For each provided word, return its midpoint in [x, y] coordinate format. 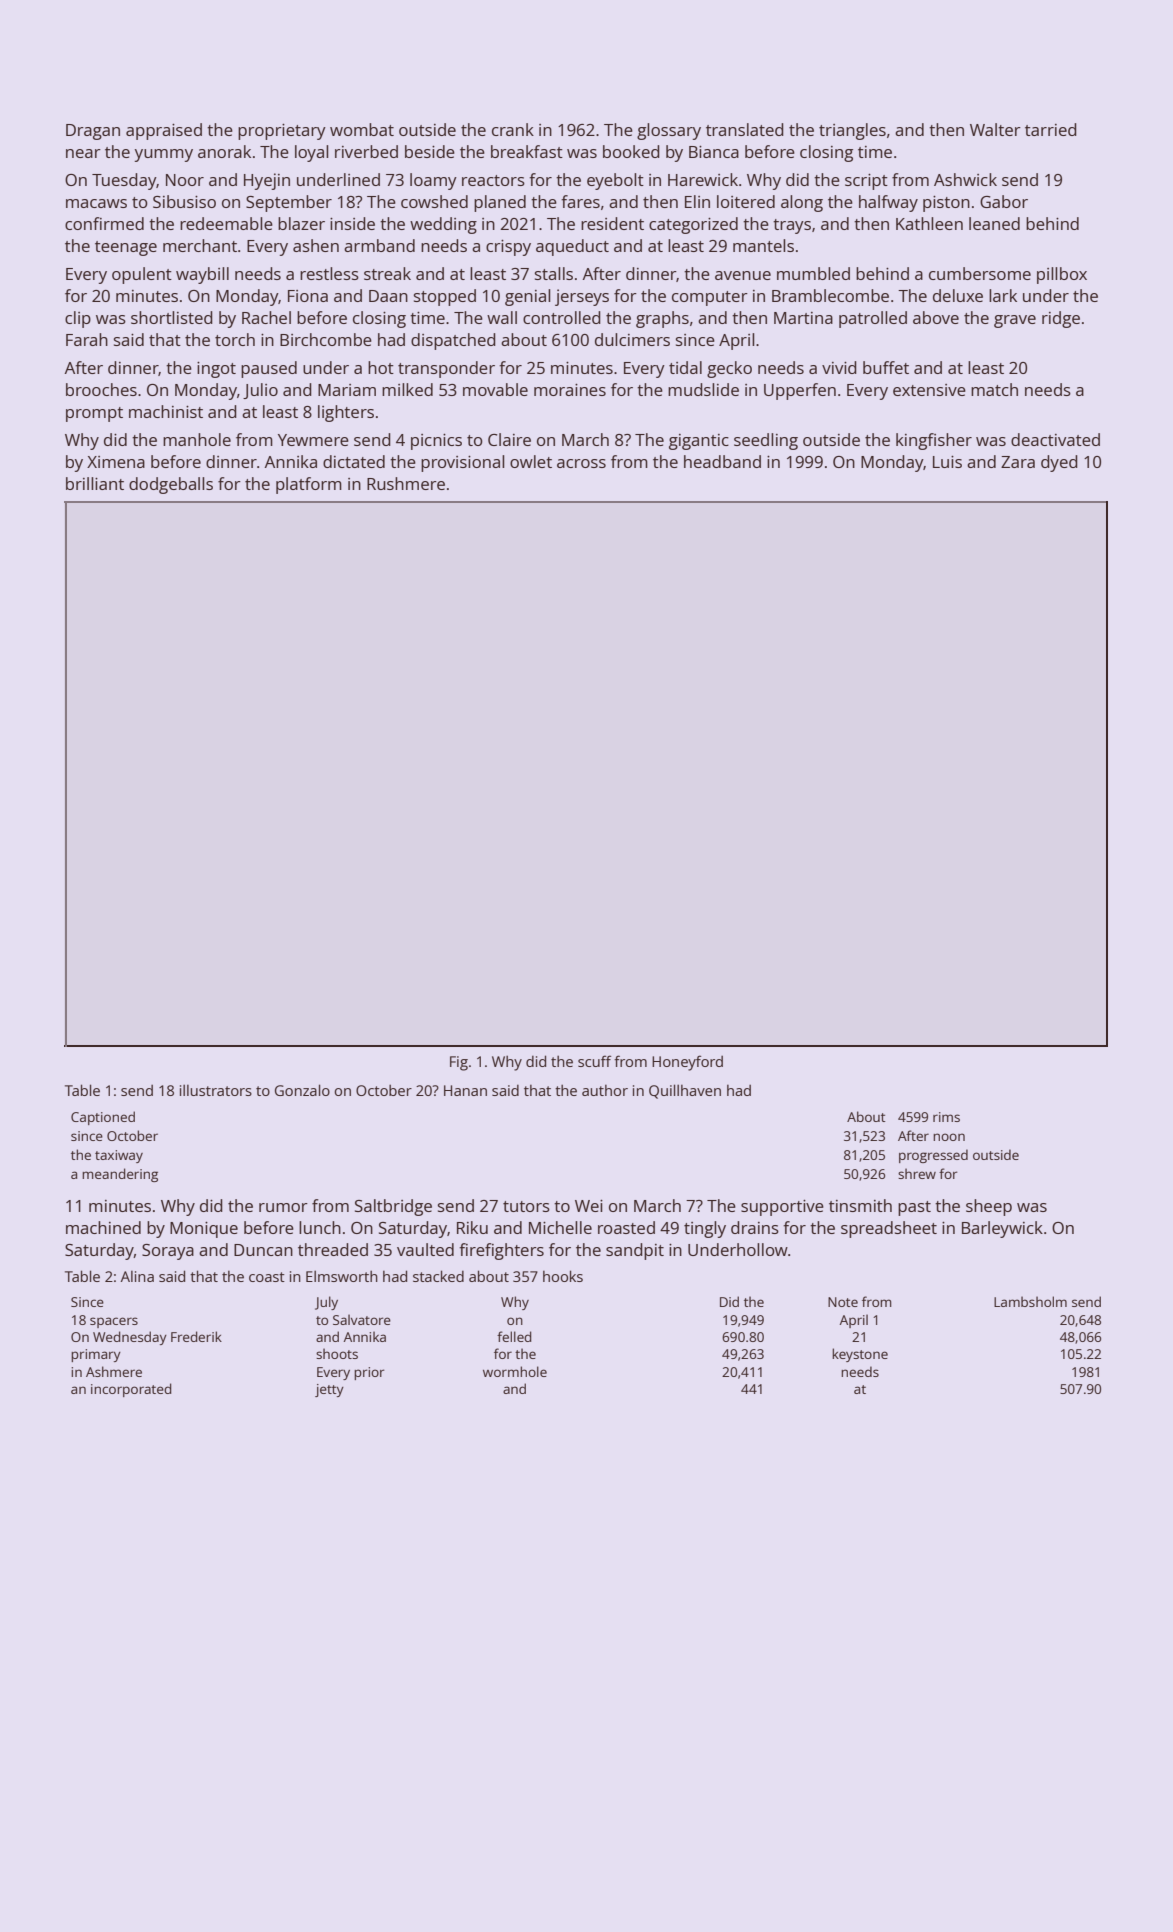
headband [722, 461]
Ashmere [114, 1371]
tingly [705, 1229]
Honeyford [687, 1063]
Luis [947, 462]
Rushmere [406, 483]
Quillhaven [685, 1091]
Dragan [93, 132]
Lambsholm [1030, 1301]
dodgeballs [171, 485]
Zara [1018, 462]
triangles [852, 131]
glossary [669, 131]
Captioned [103, 1118]
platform [309, 485]
